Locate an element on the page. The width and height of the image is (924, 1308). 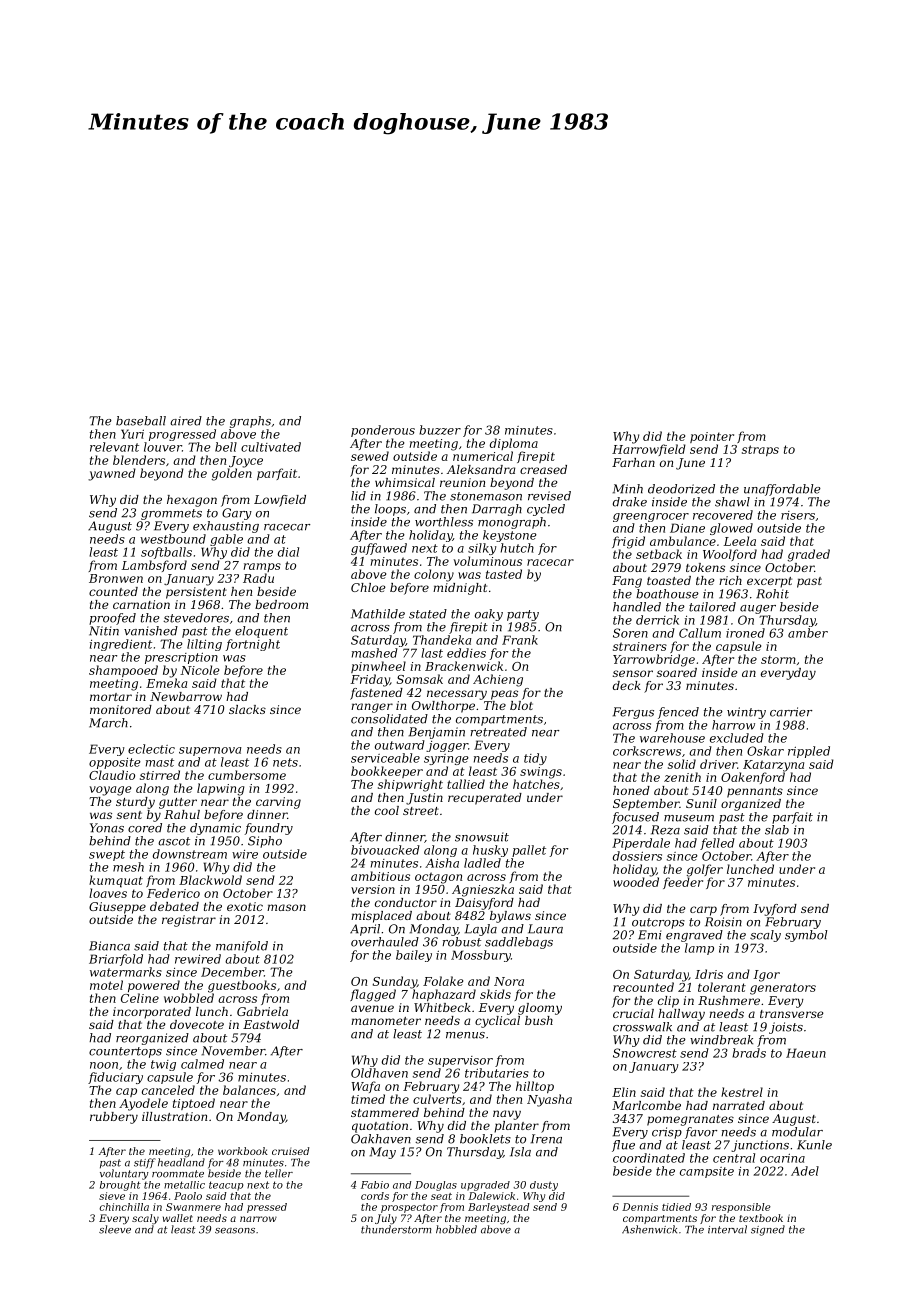
skids is located at coordinates (495, 994).
